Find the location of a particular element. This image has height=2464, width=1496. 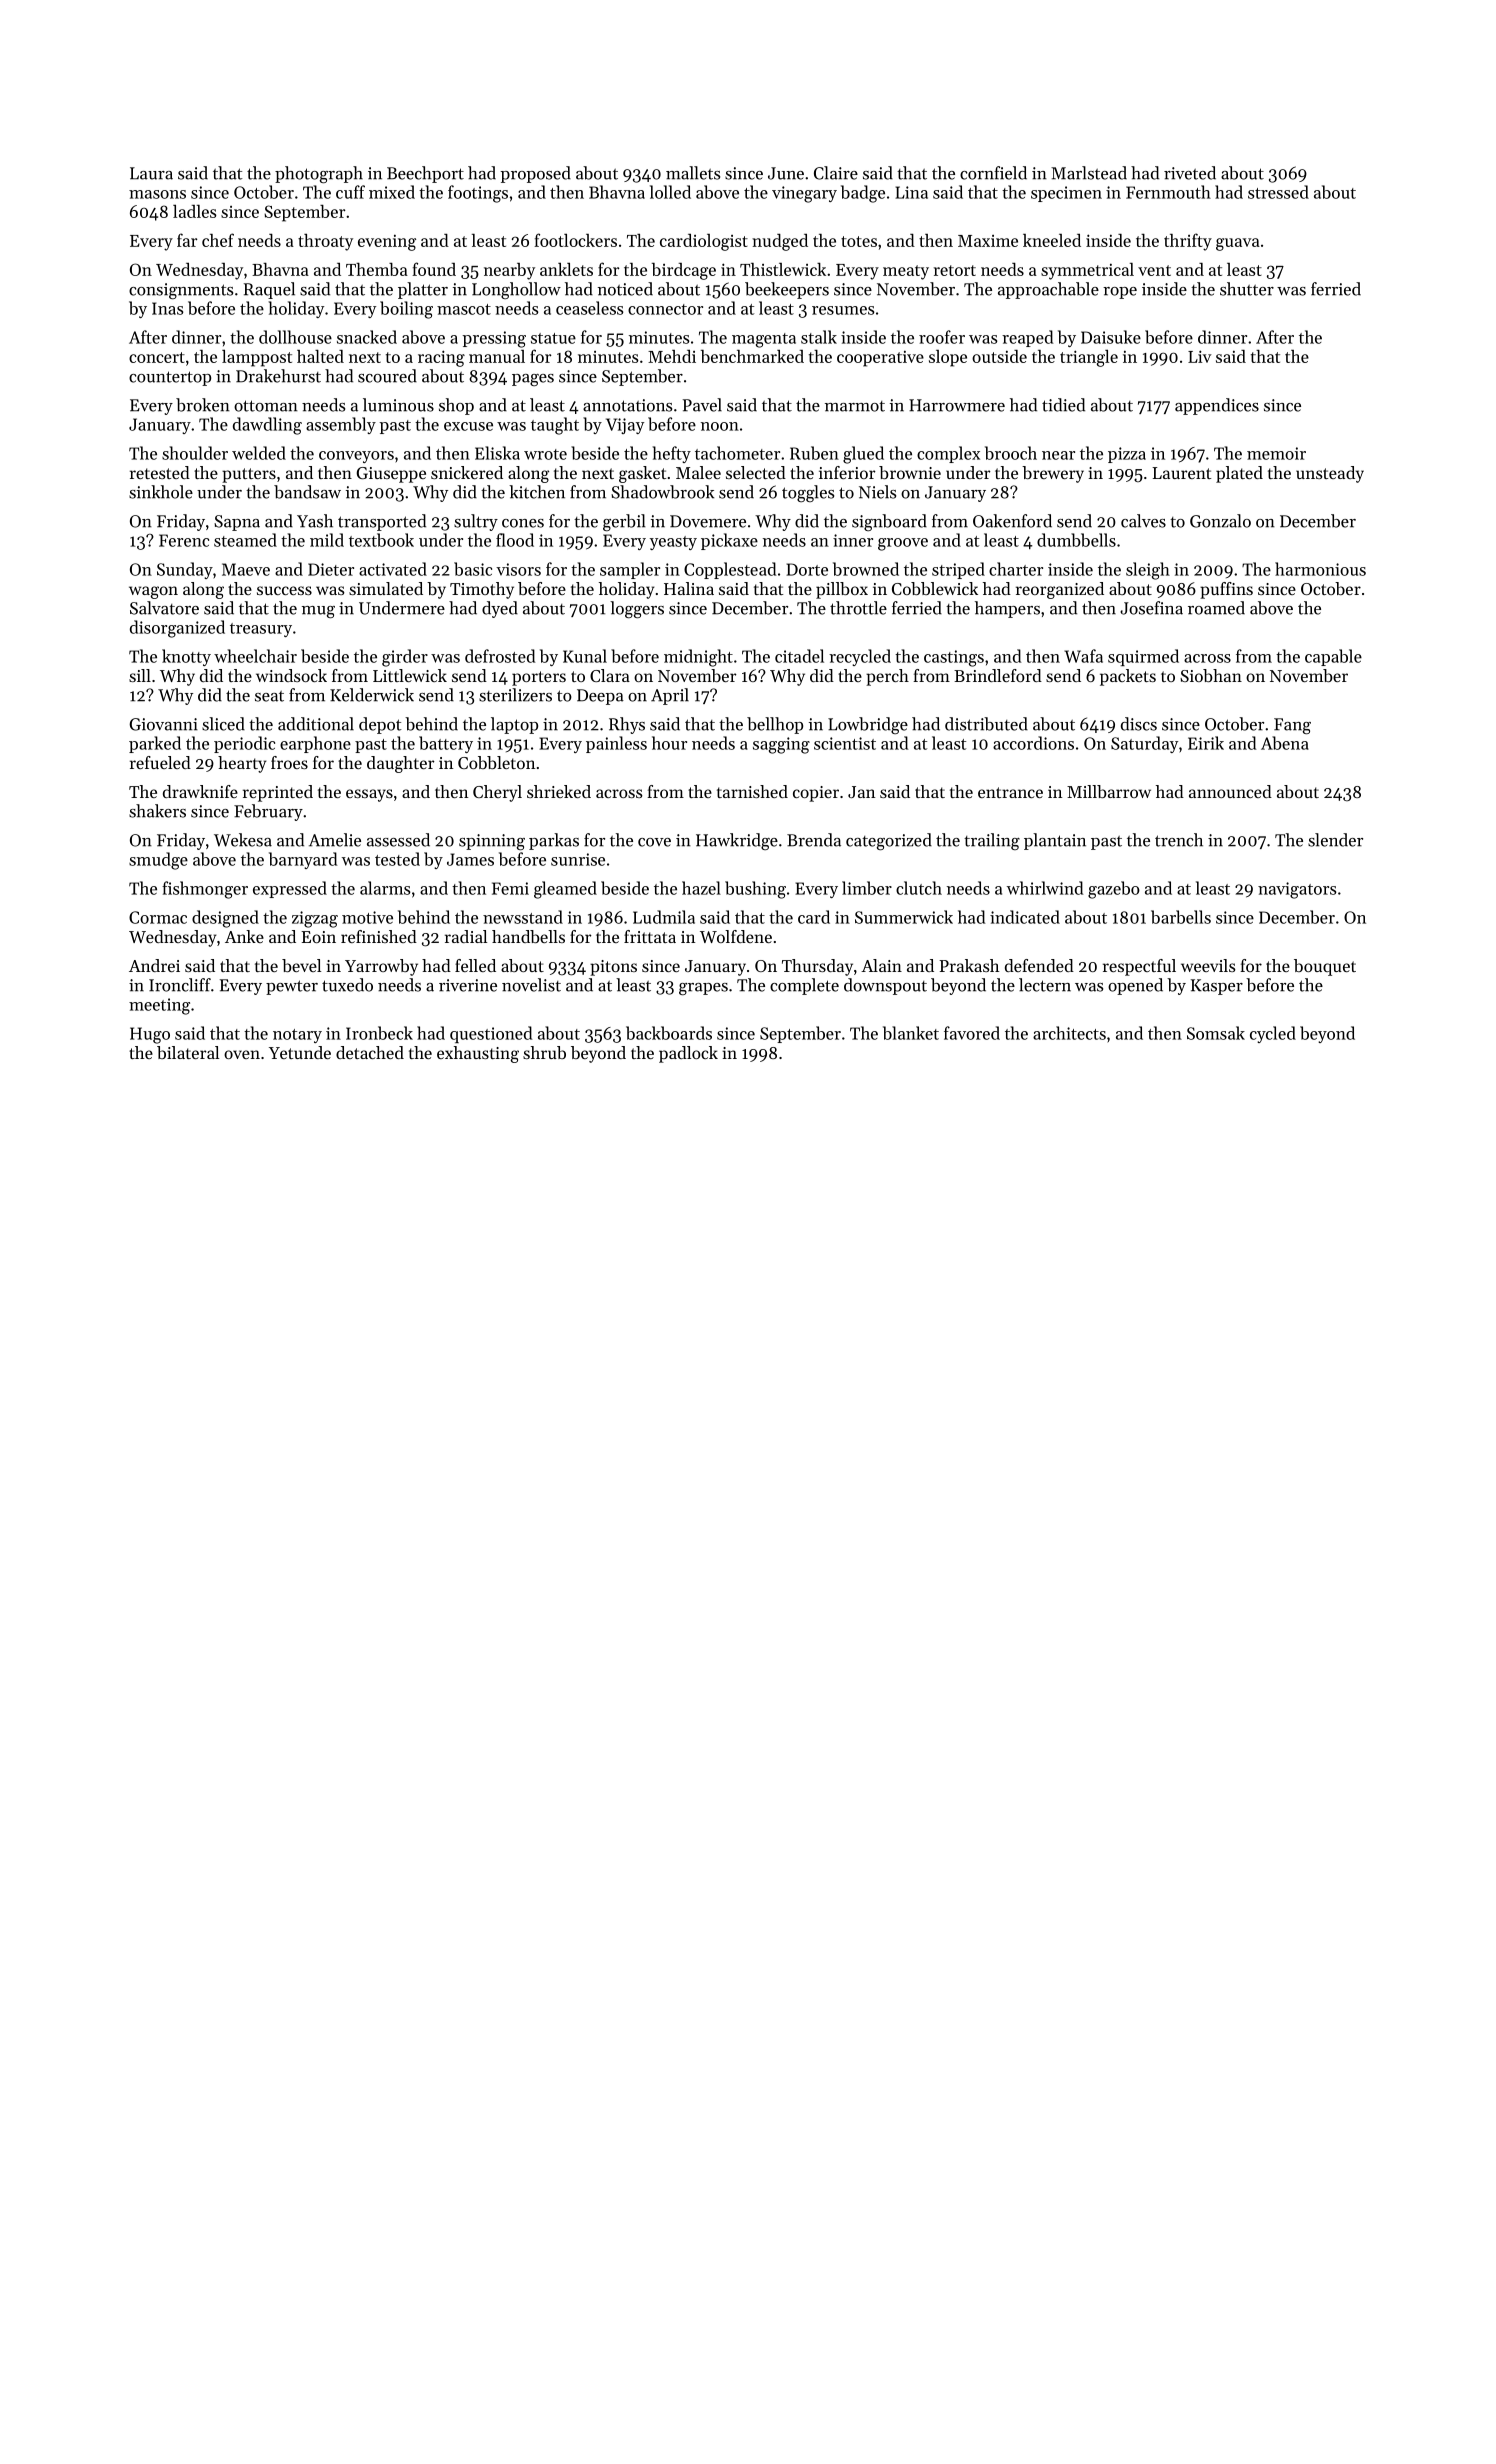

memoir is located at coordinates (1276, 453).
